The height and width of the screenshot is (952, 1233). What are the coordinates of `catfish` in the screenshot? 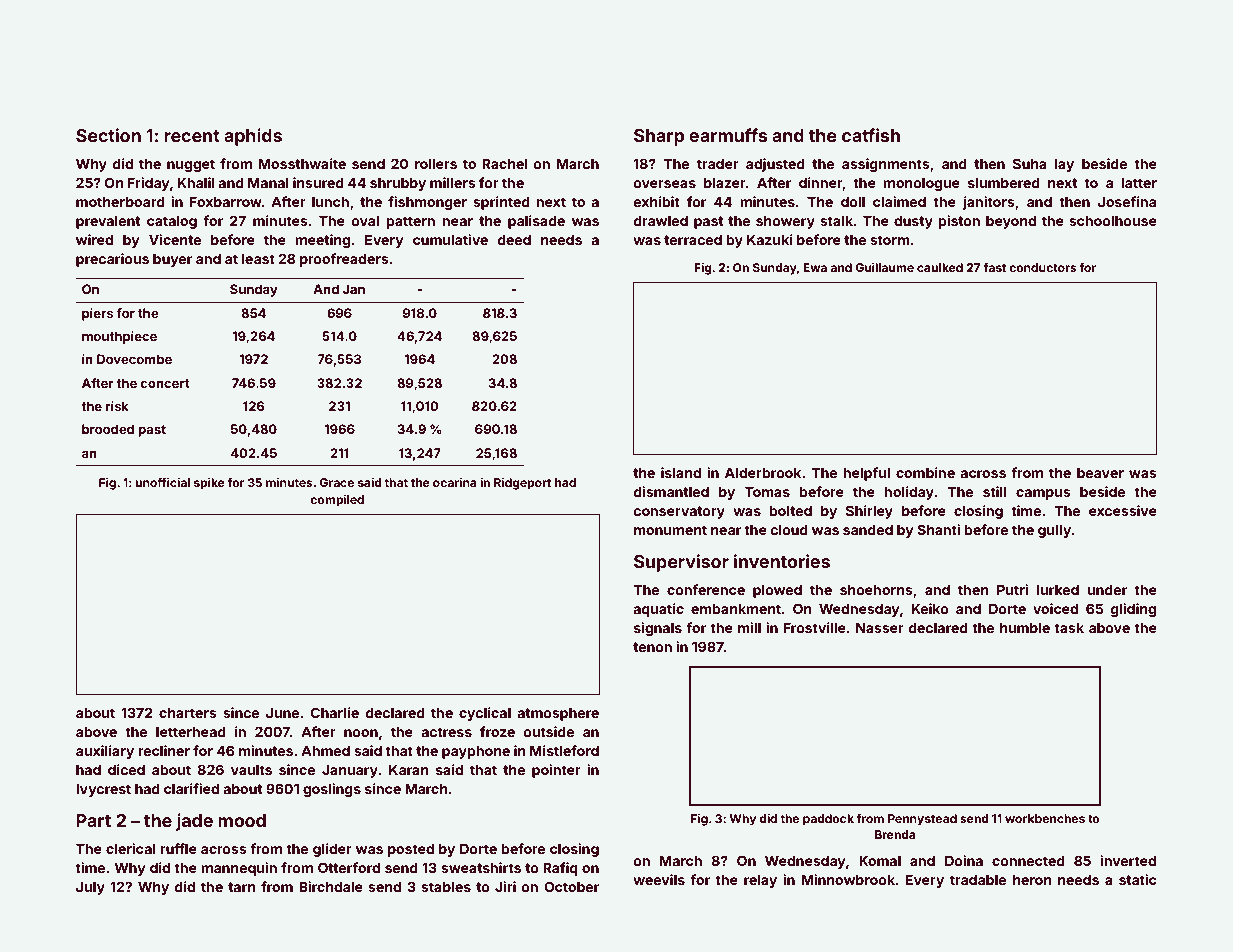 It's located at (871, 135).
